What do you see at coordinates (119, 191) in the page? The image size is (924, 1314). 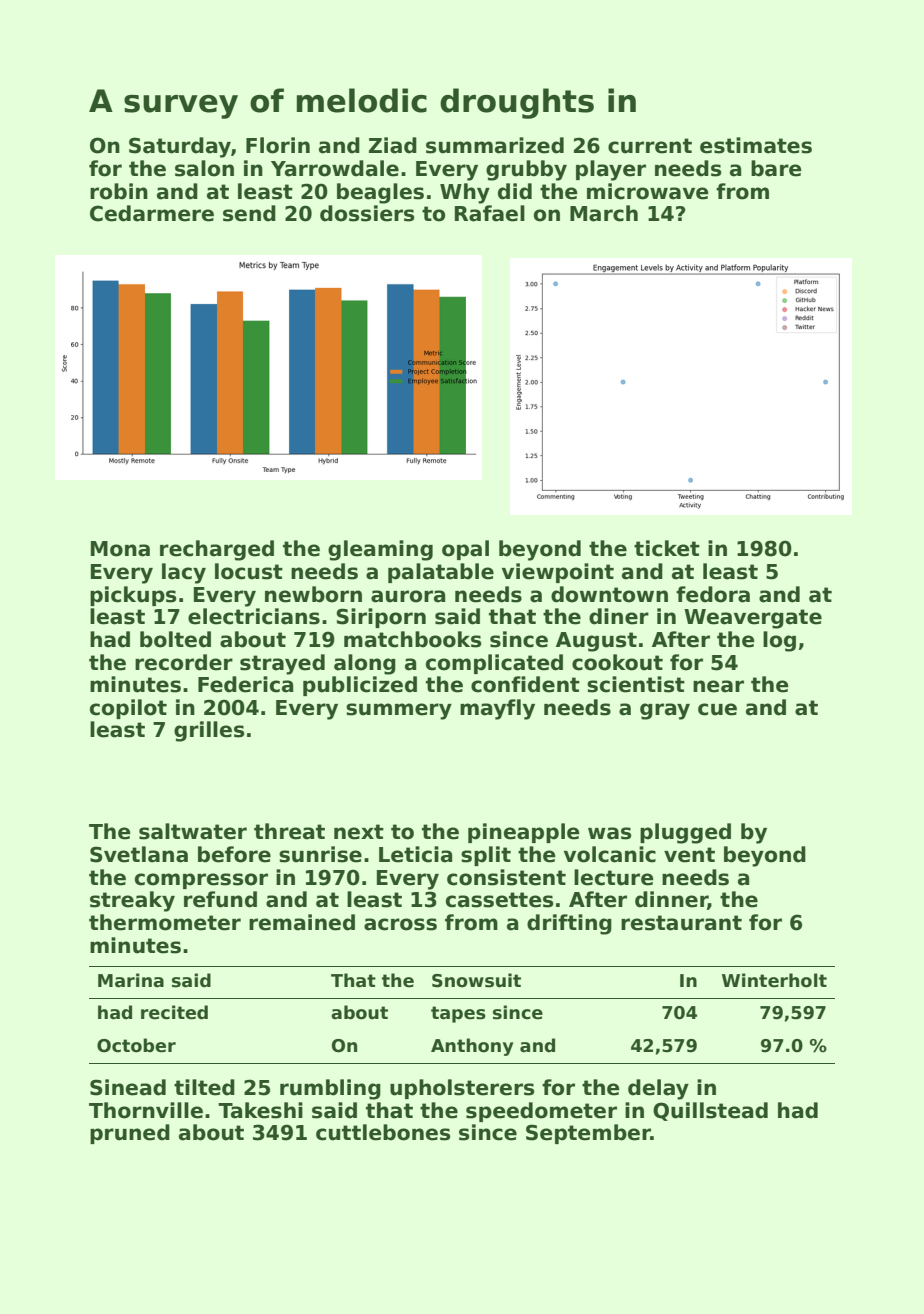 I see `robin` at bounding box center [119, 191].
